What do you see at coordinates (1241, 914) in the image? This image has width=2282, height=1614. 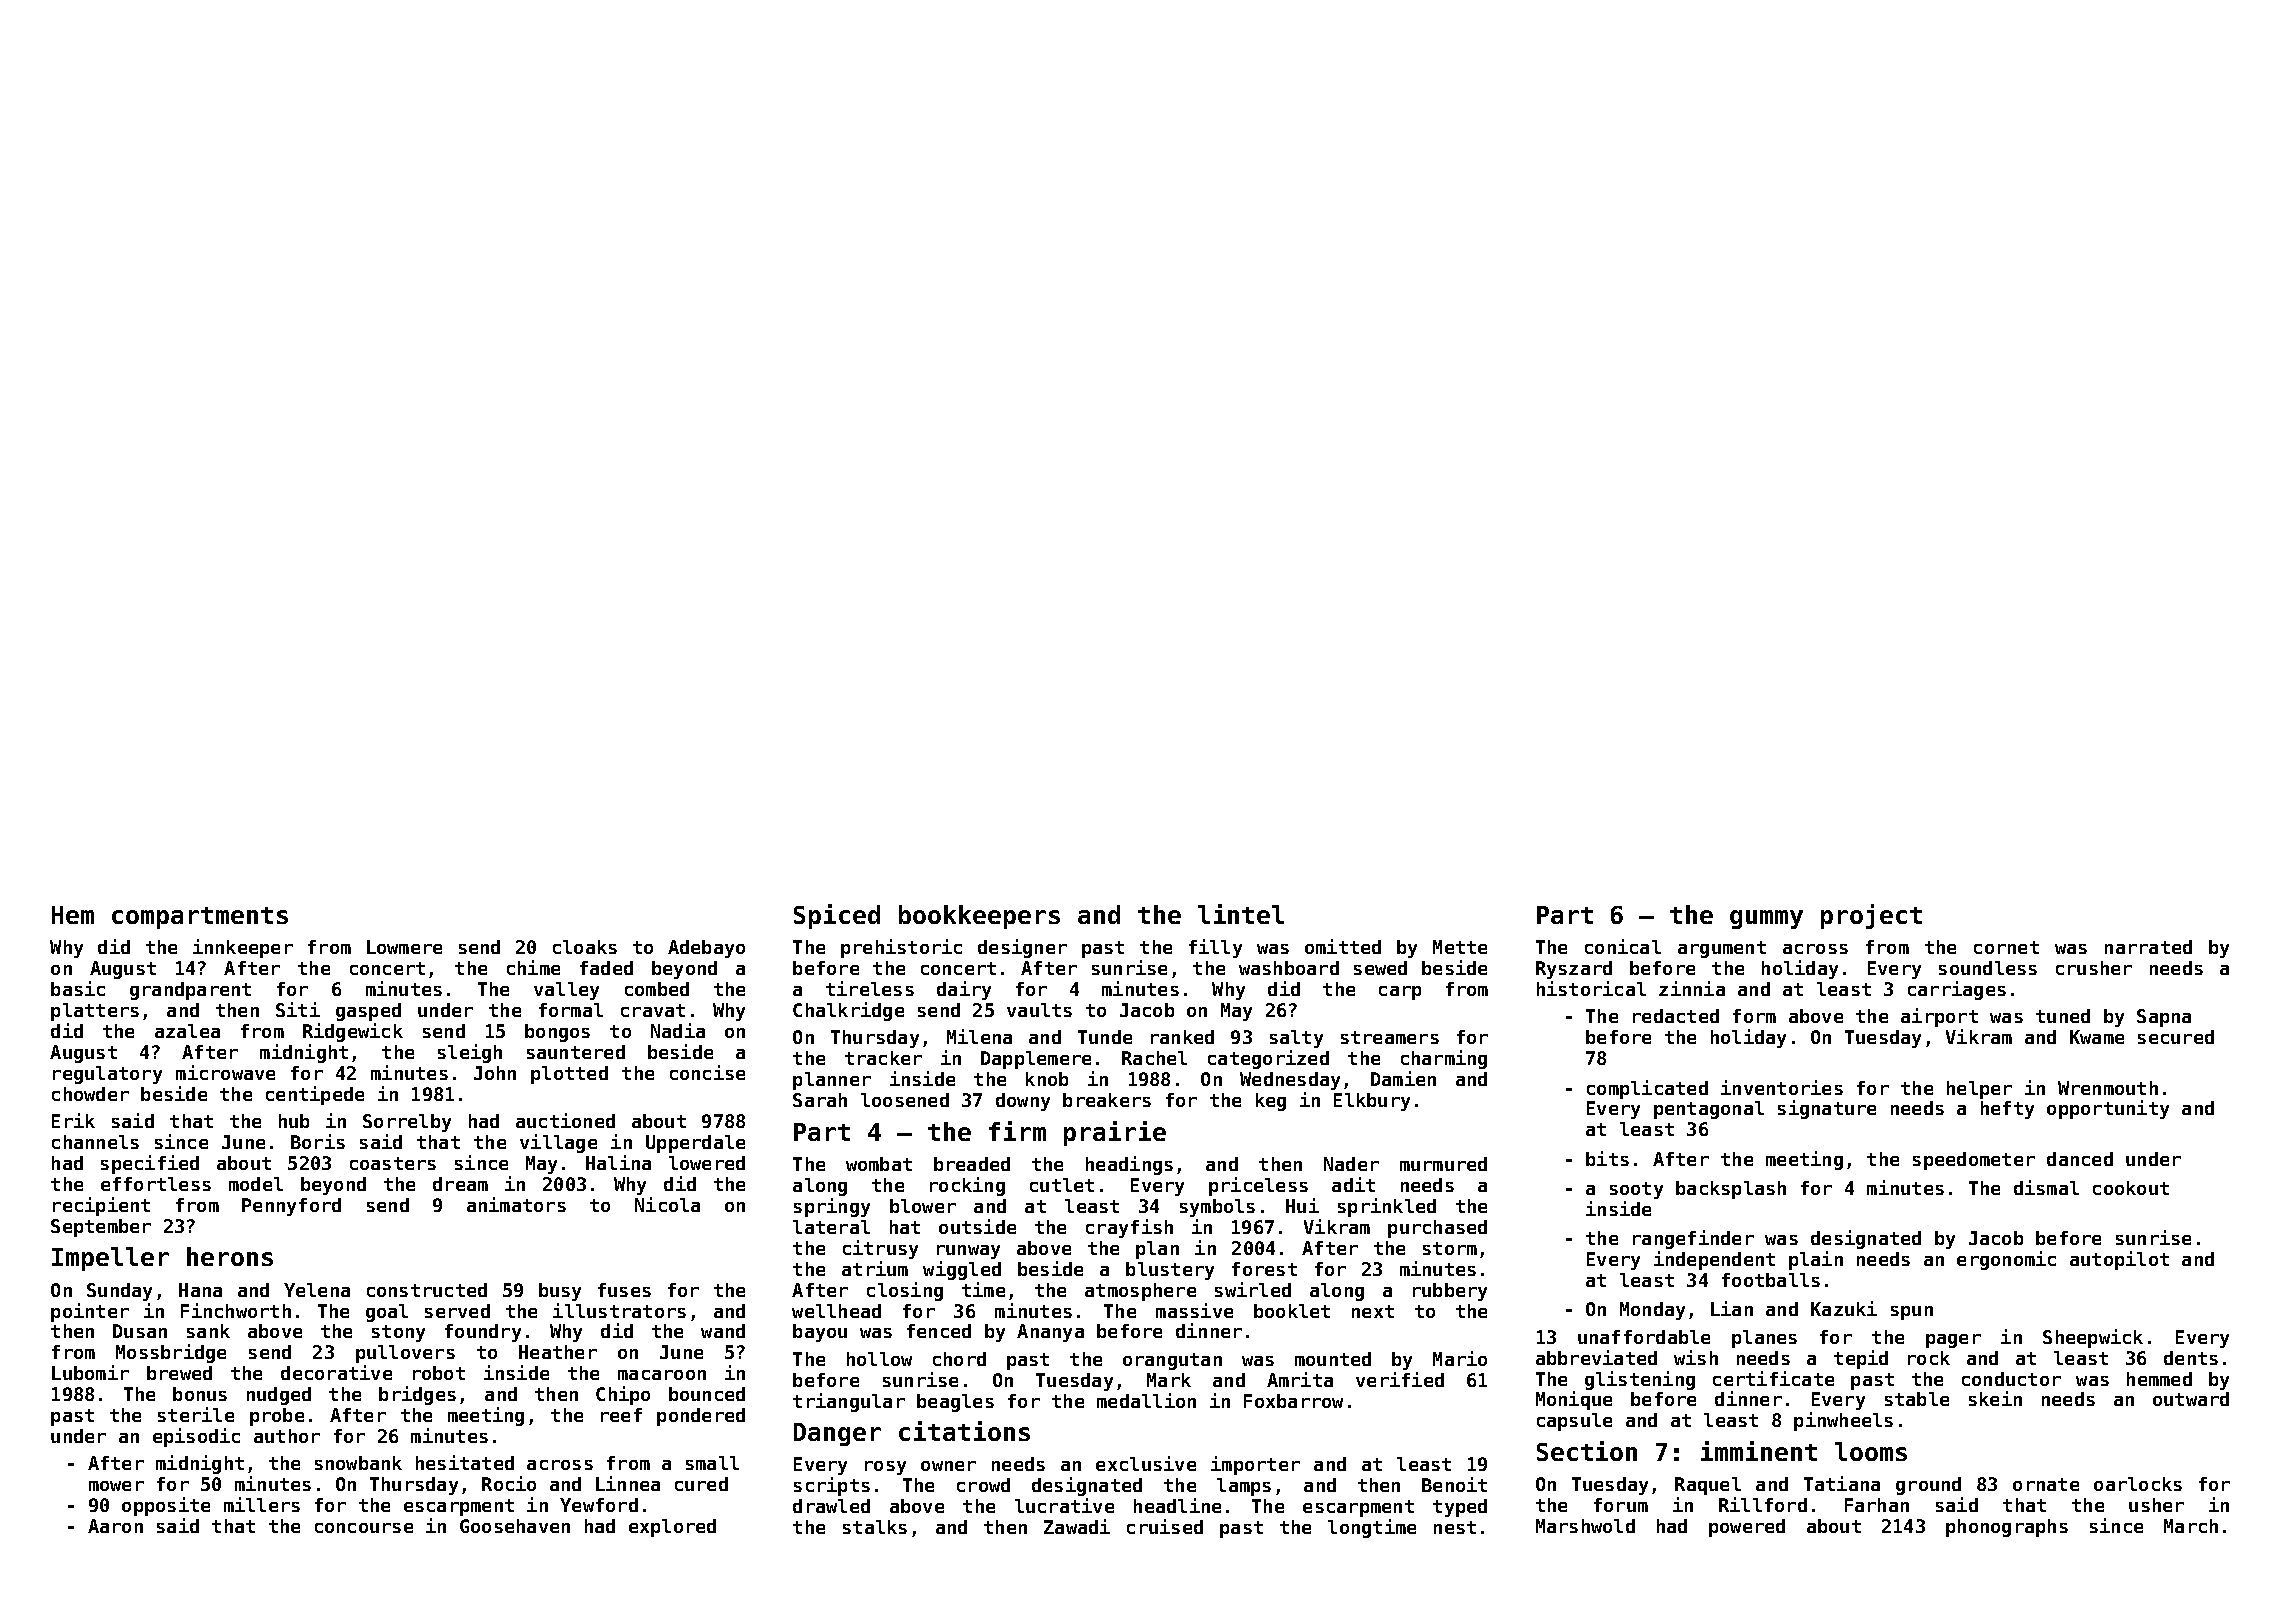 I see `lintel` at bounding box center [1241, 914].
